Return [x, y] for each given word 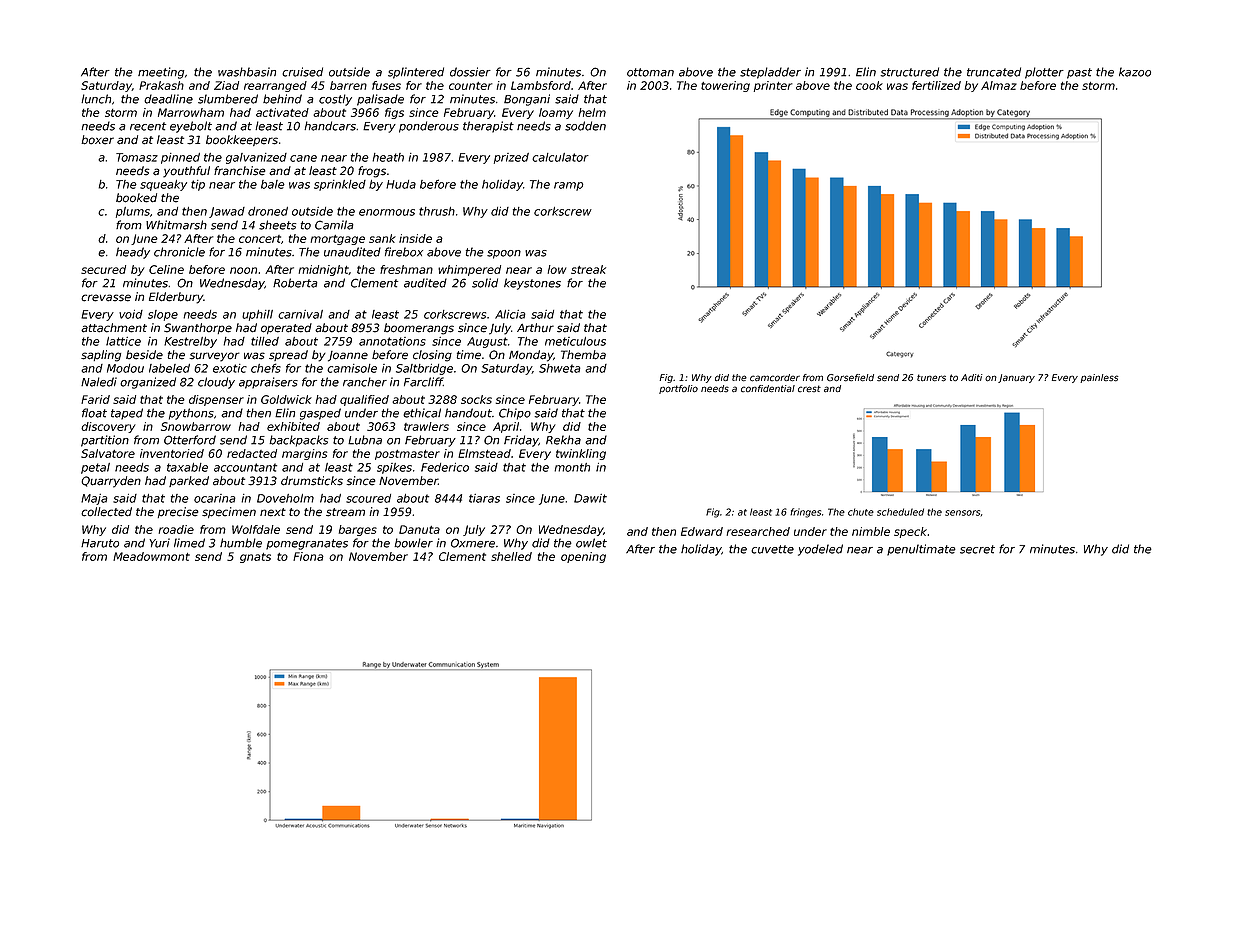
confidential [768, 389]
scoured [368, 498]
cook [869, 85]
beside [144, 355]
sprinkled [340, 185]
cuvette [772, 549]
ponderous [429, 127]
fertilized [936, 85]
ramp [569, 186]
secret [977, 549]
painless [1099, 378]
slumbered [228, 99]
